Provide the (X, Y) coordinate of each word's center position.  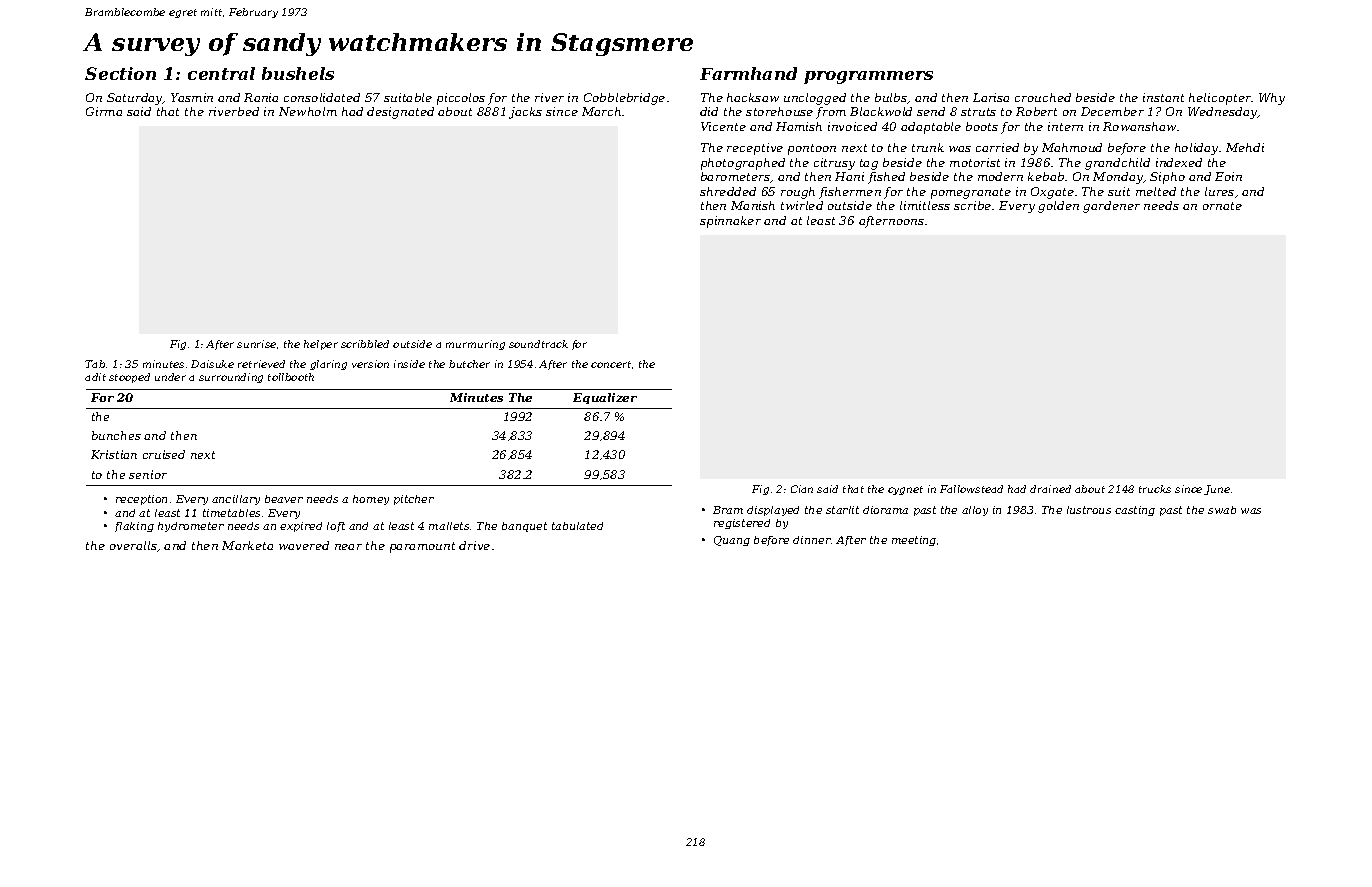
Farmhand (748, 73)
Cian (802, 489)
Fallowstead (971, 489)
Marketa (247, 545)
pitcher (414, 500)
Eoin (1228, 176)
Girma (104, 111)
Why (1272, 99)
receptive (755, 149)
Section (120, 73)
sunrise (256, 344)
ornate (1222, 206)
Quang (732, 541)
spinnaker (730, 222)
